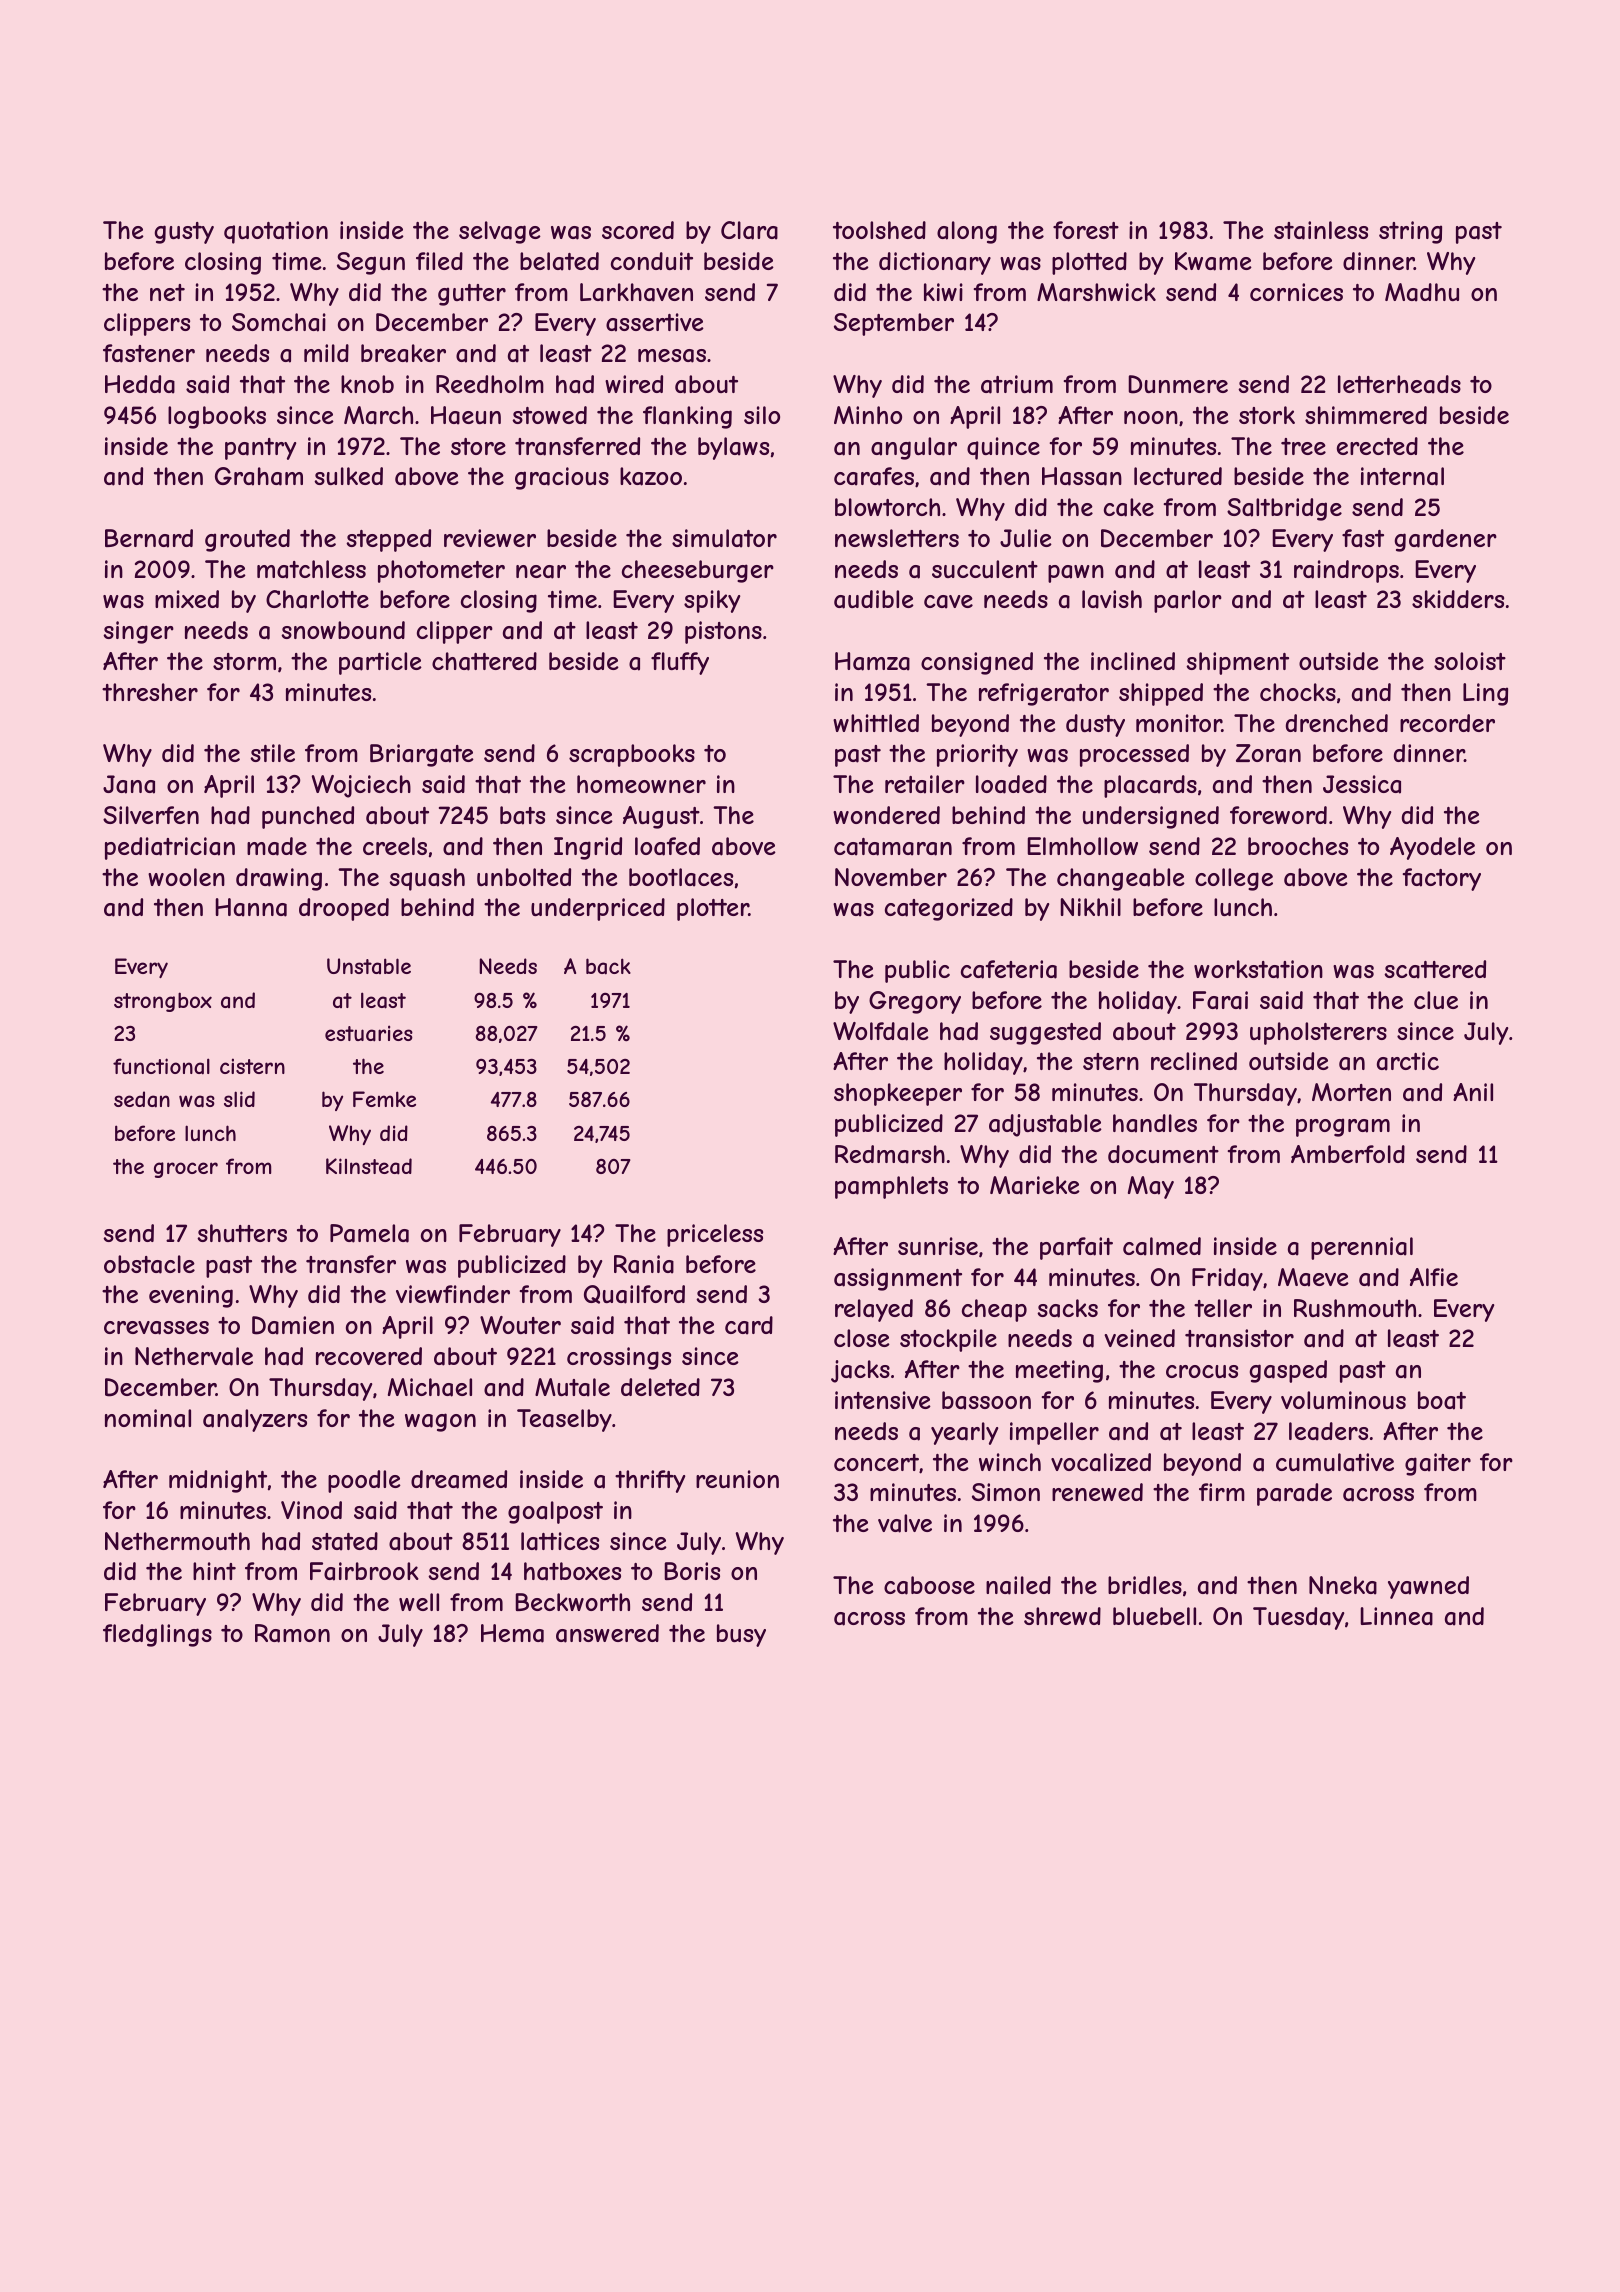 The height and width of the screenshot is (2292, 1620). Describe the element at coordinates (1442, 879) in the screenshot. I see `factory` at that location.
